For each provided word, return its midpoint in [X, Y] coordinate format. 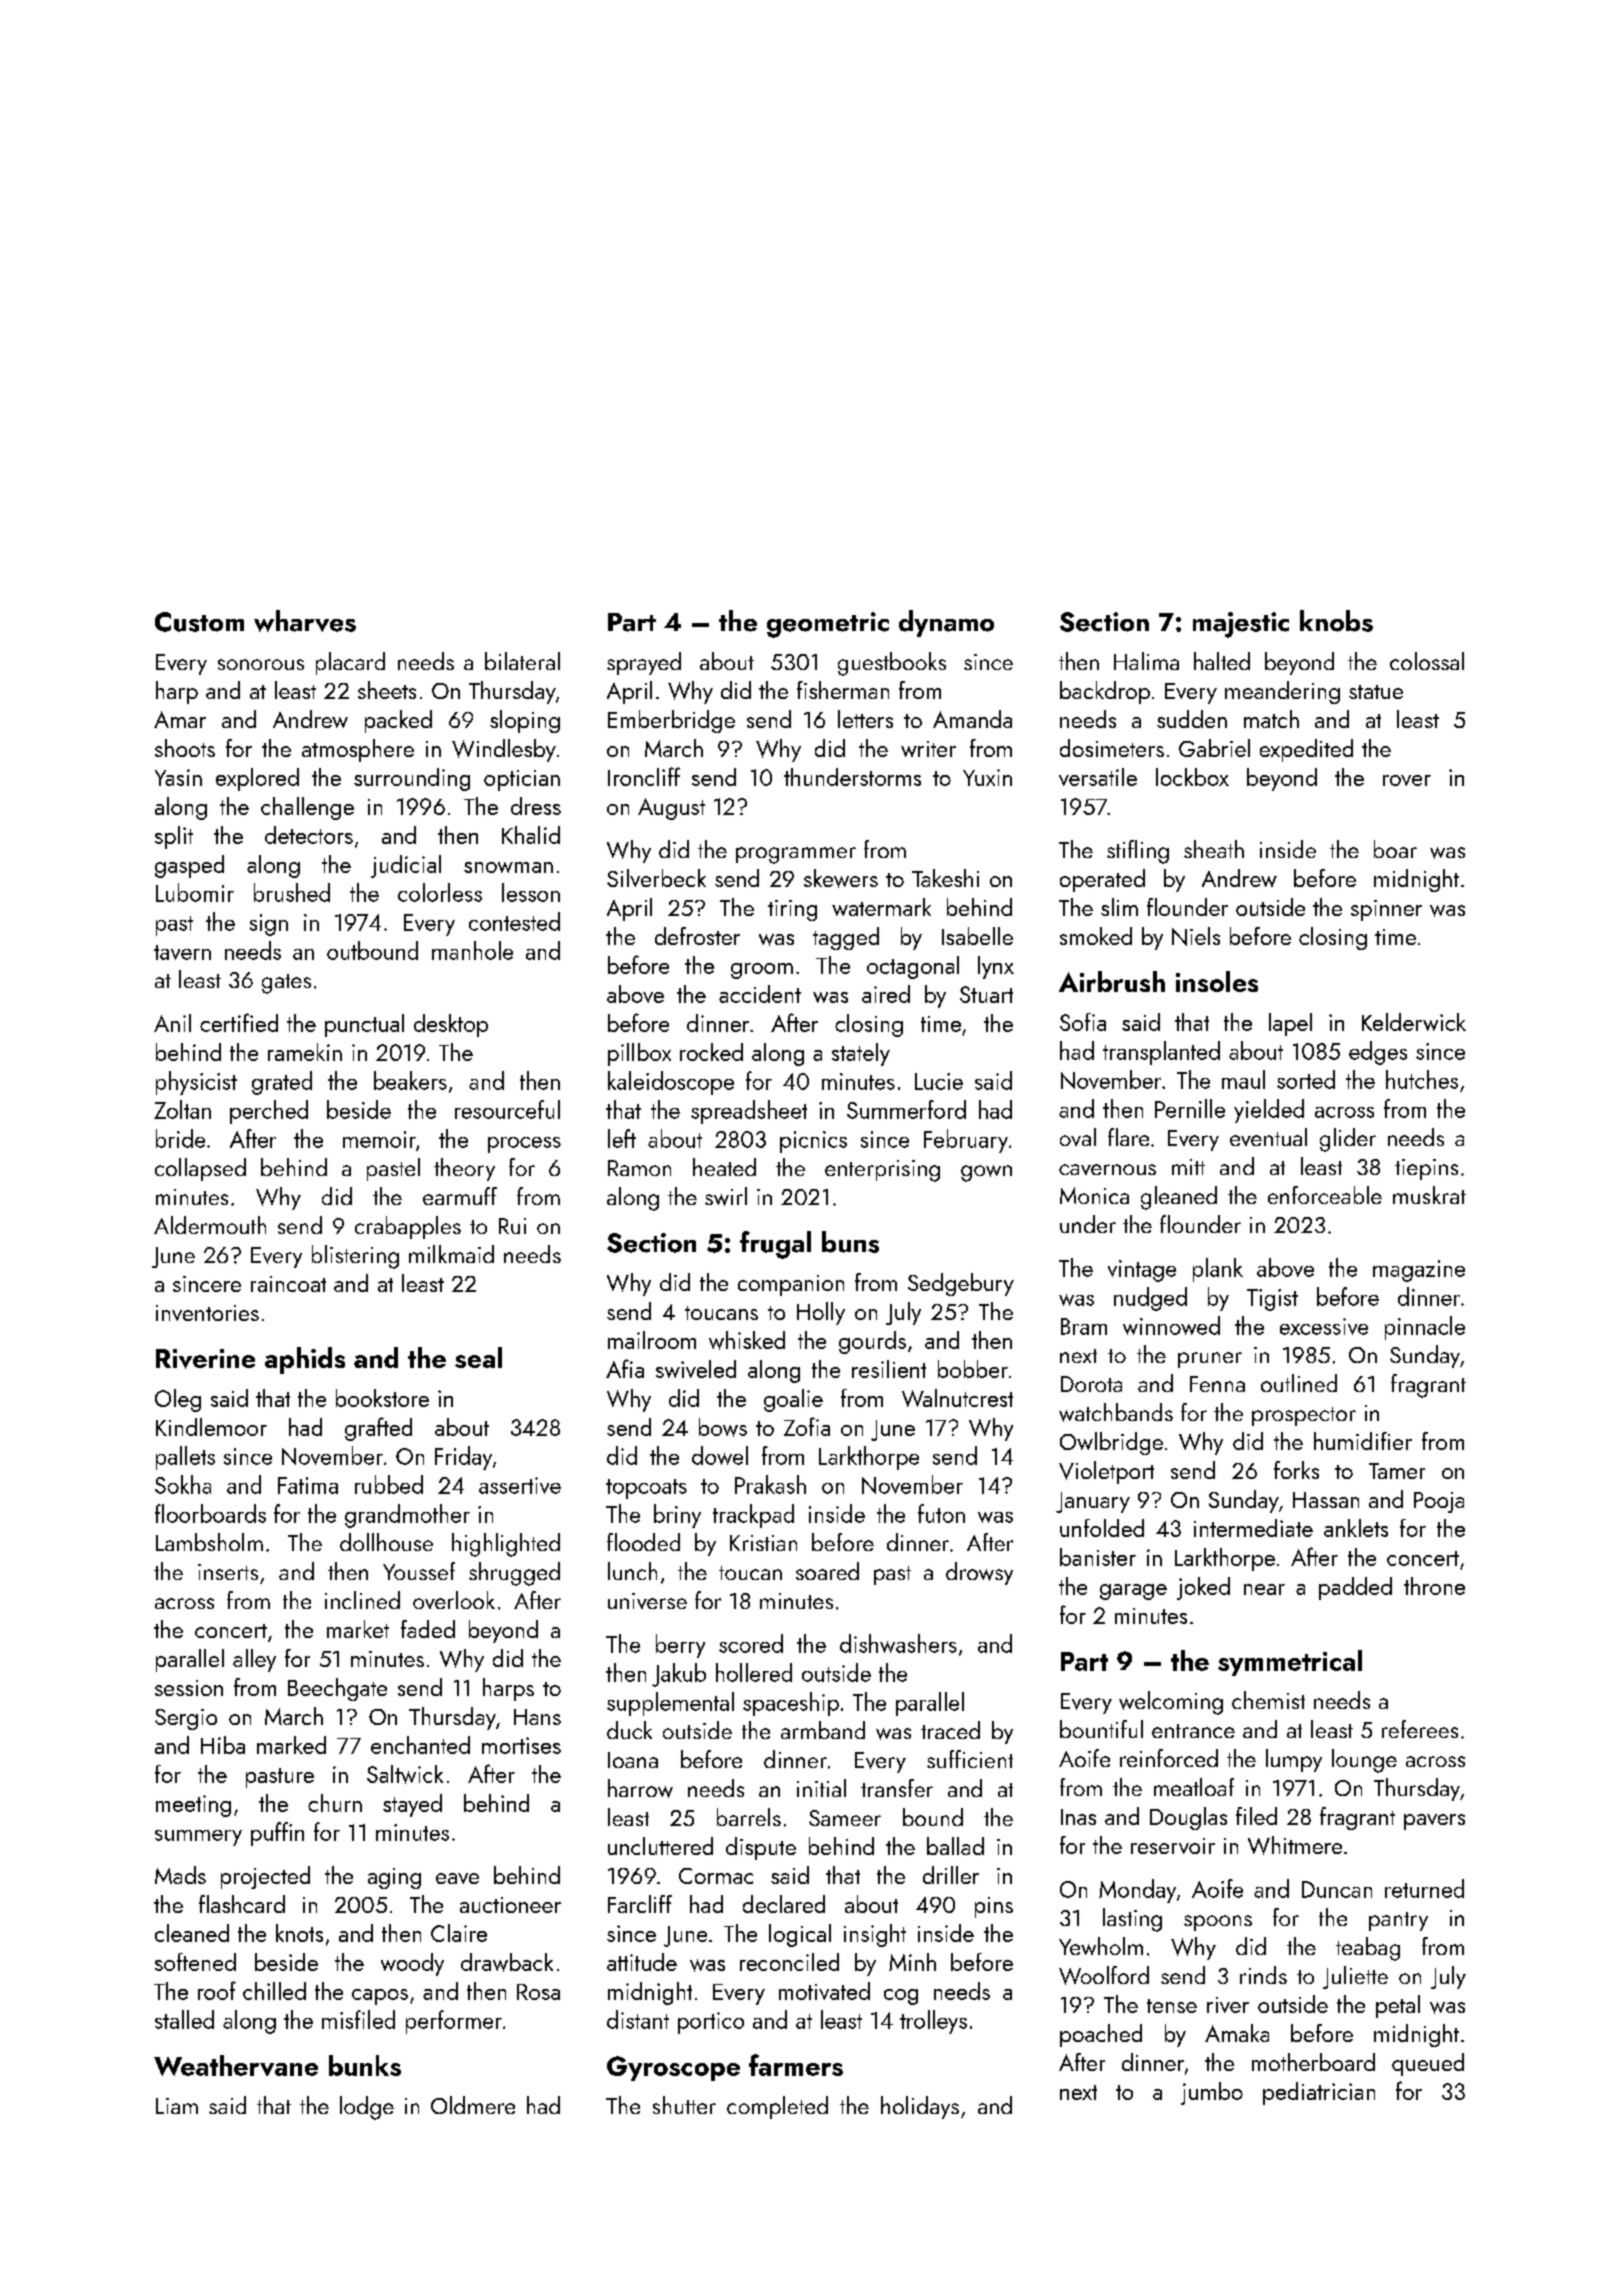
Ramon [639, 1168]
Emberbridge [671, 721]
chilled [274, 1991]
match [1271, 719]
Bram [1084, 1326]
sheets [387, 690]
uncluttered [660, 1846]
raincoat [288, 1284]
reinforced [1169, 1758]
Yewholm [1101, 1946]
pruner [1210, 1360]
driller [951, 1875]
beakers [410, 1080]
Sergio [186, 1719]
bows [723, 1427]
